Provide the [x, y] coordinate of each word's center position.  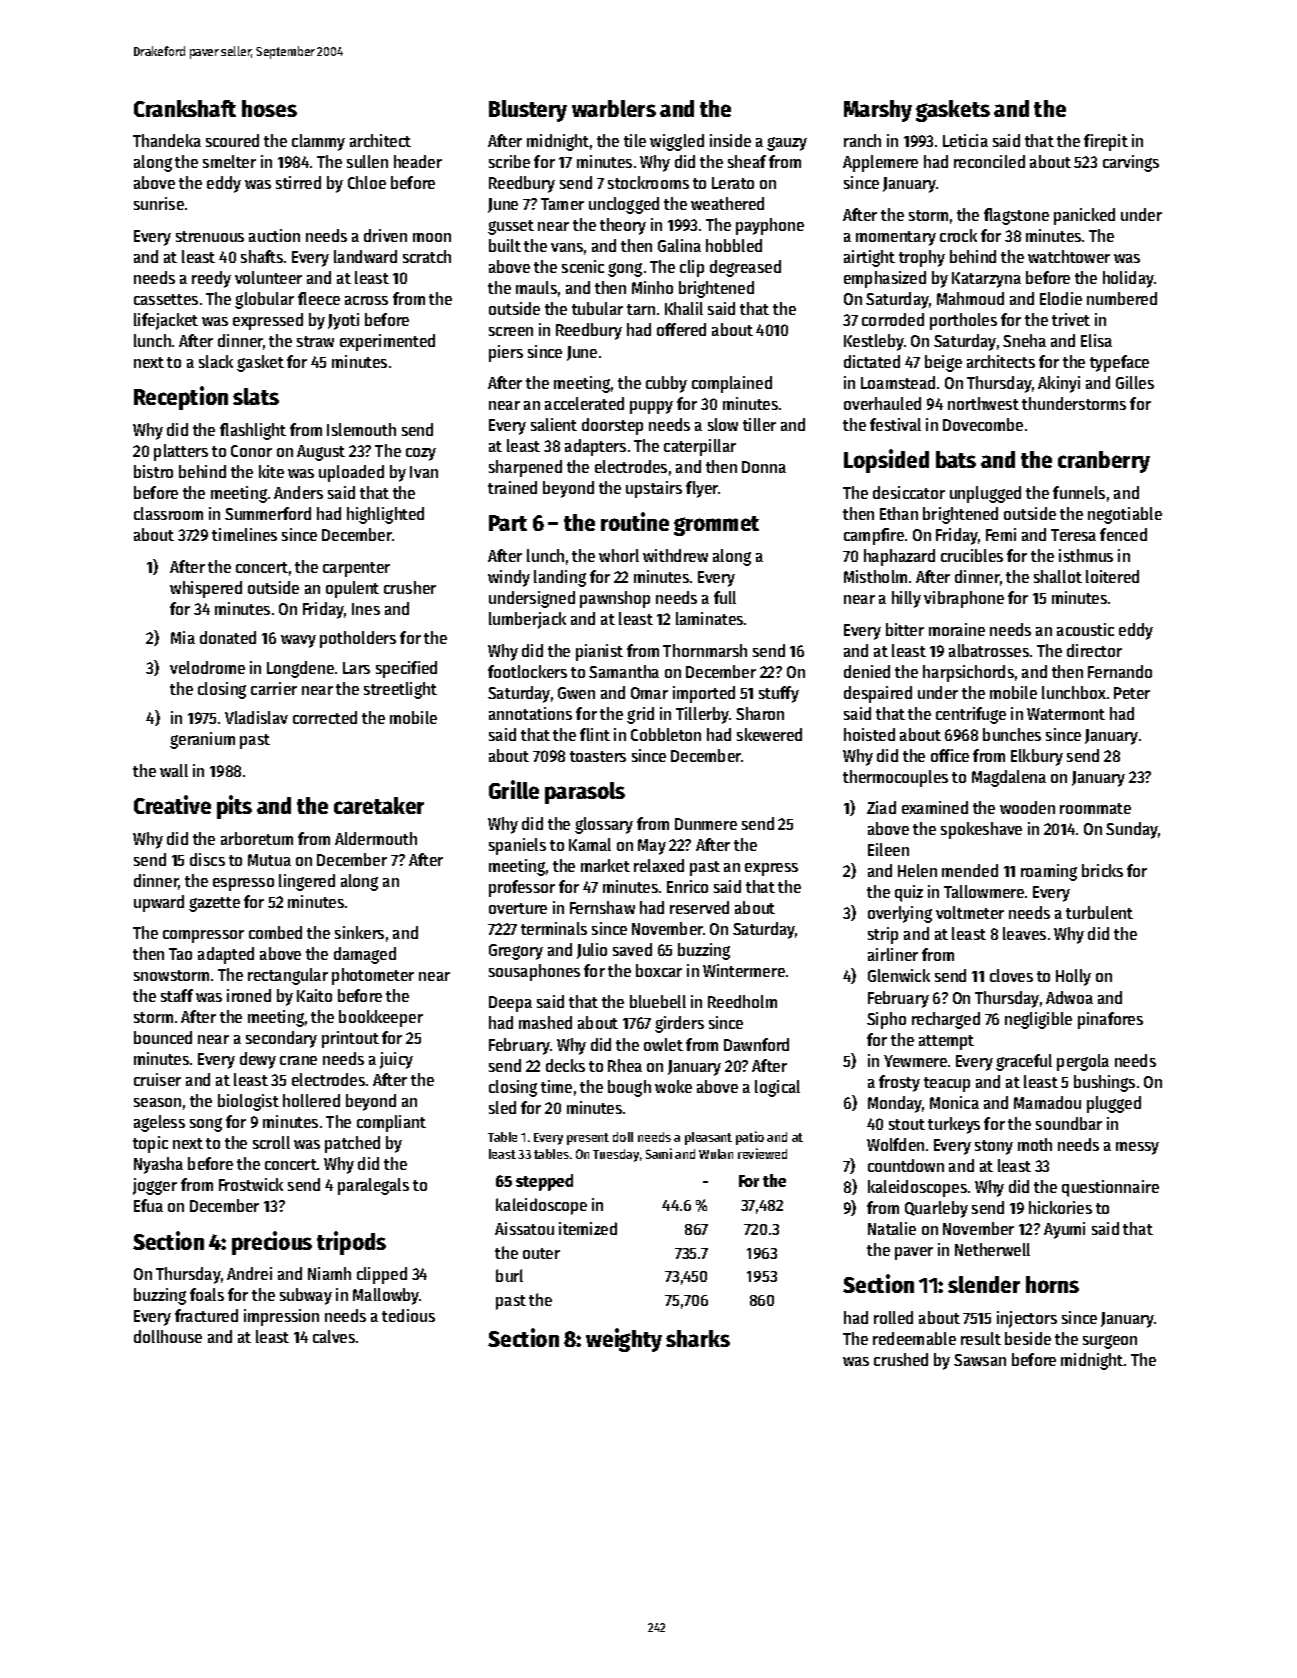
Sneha [1024, 340]
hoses [269, 108]
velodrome [207, 667]
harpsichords [968, 673]
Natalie [892, 1228]
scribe [509, 161]
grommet [716, 526]
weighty [624, 1340]
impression [281, 1317]
